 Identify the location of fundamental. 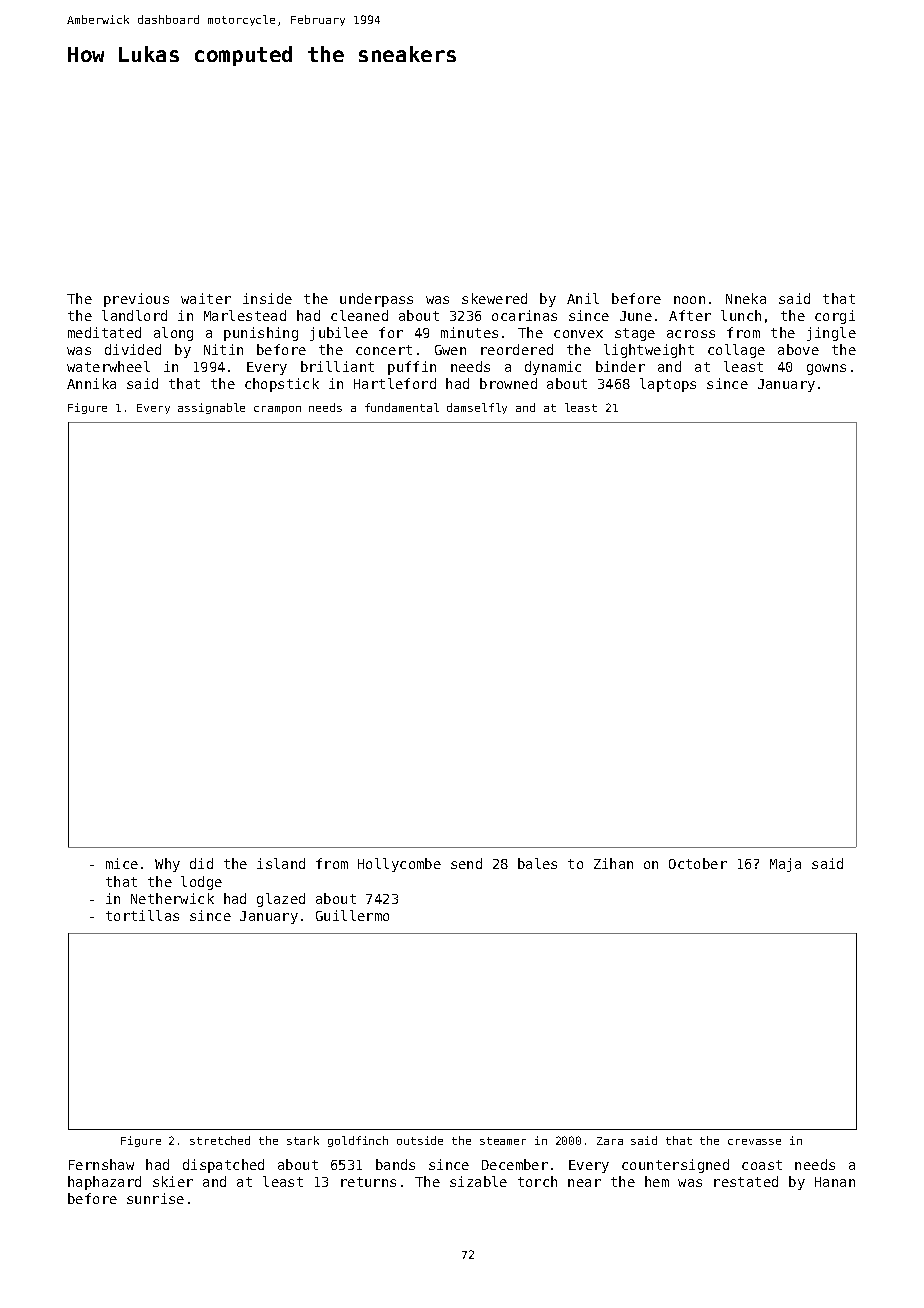
(402, 407).
